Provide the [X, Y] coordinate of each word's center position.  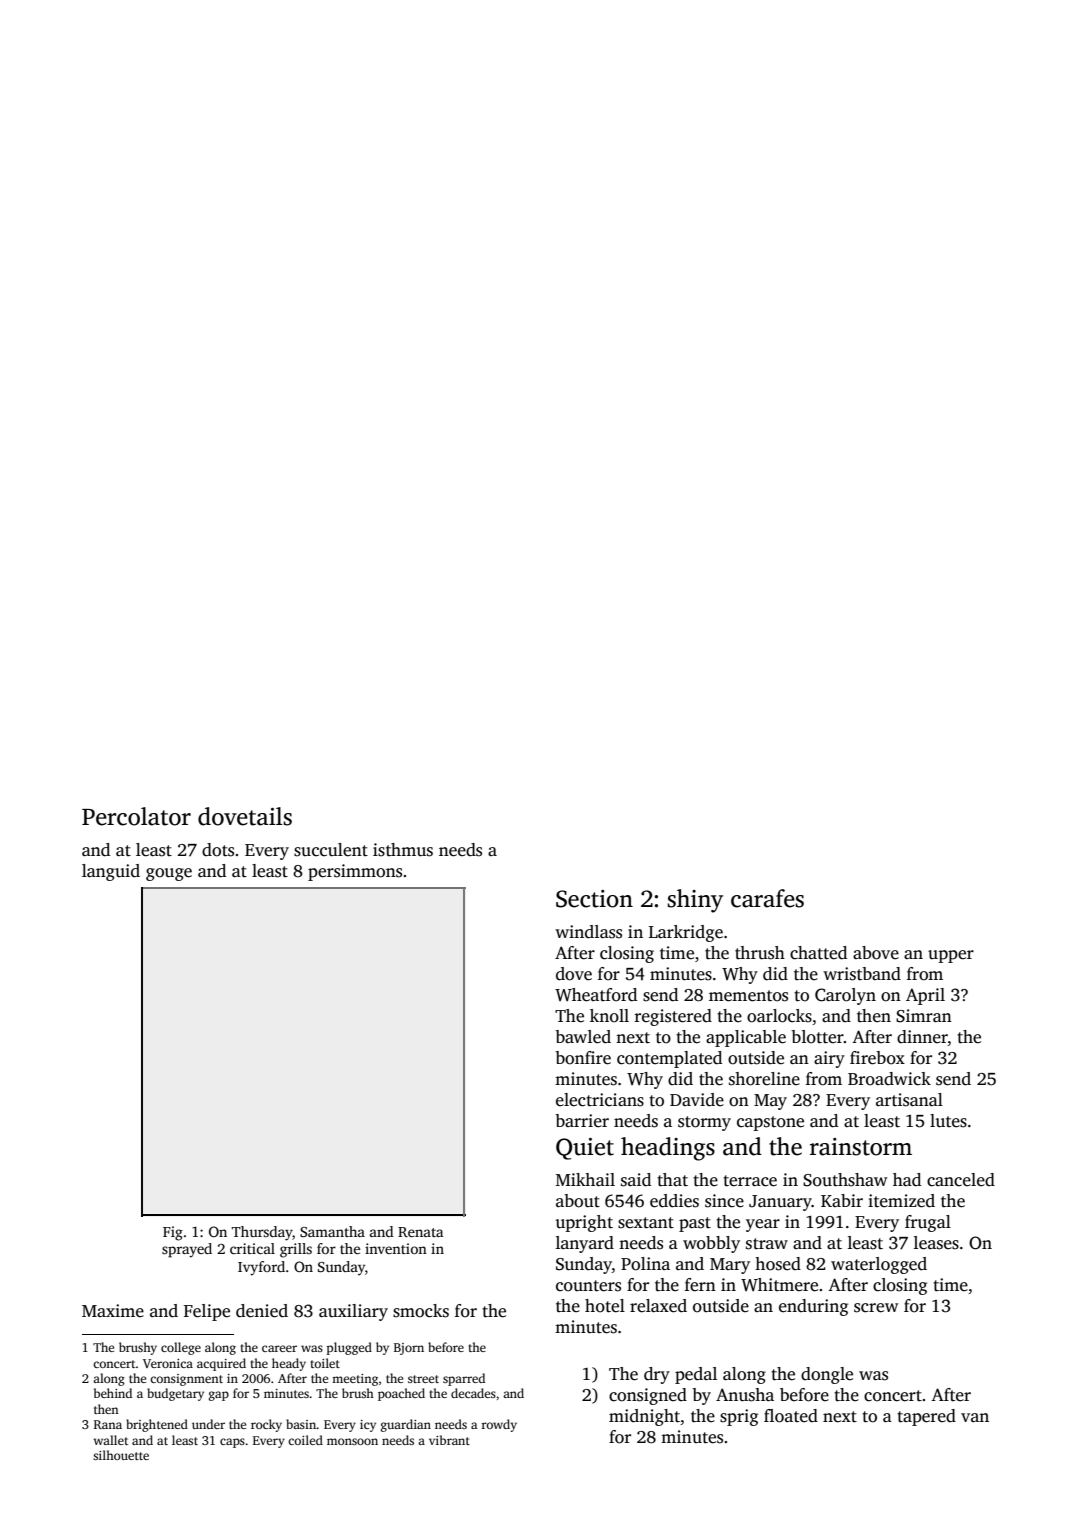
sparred [464, 1379]
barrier [582, 1121]
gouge [169, 874]
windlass [588, 932]
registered [673, 1017]
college [181, 1348]
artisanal [909, 1100]
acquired [221, 1364]
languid [111, 872]
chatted [818, 953]
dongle [827, 1375]
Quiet [585, 1149]
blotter [817, 1037]
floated [791, 1416]
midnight [644, 1417]
